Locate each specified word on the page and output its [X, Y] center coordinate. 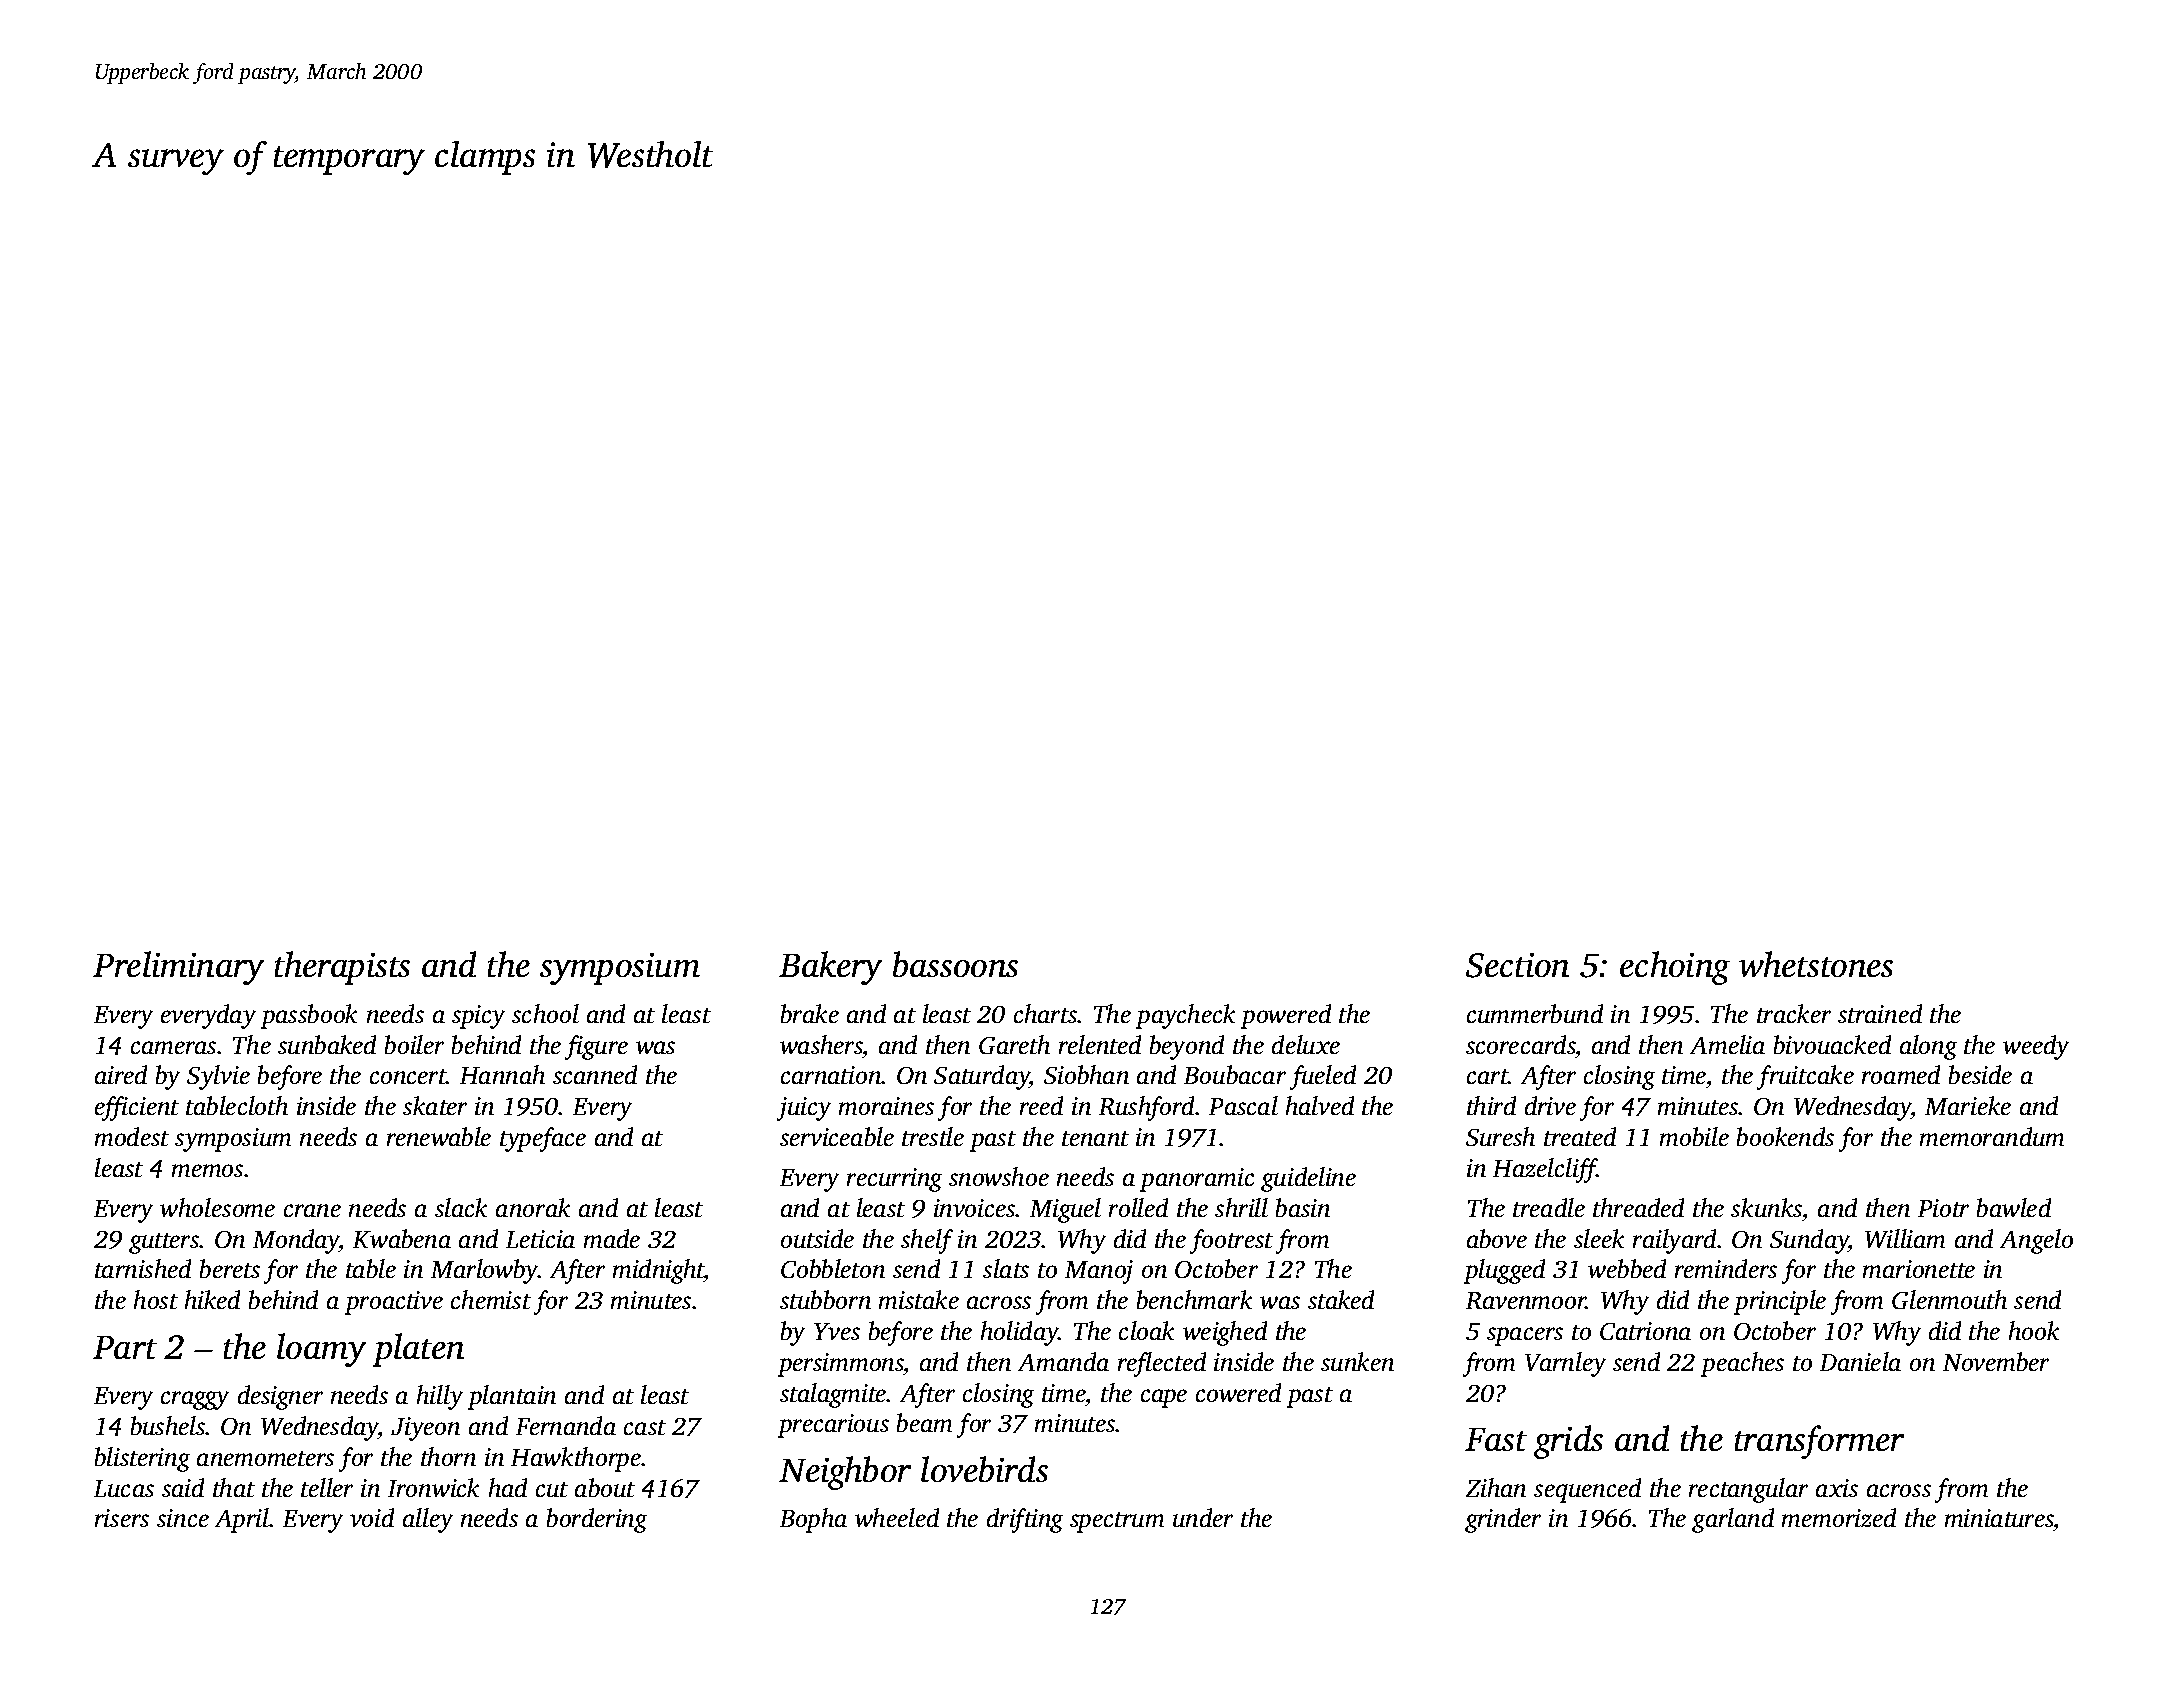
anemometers [265, 1458]
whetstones [1816, 964]
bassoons [955, 964]
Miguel [1065, 1210]
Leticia [540, 1239]
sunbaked [327, 1044]
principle [1780, 1302]
